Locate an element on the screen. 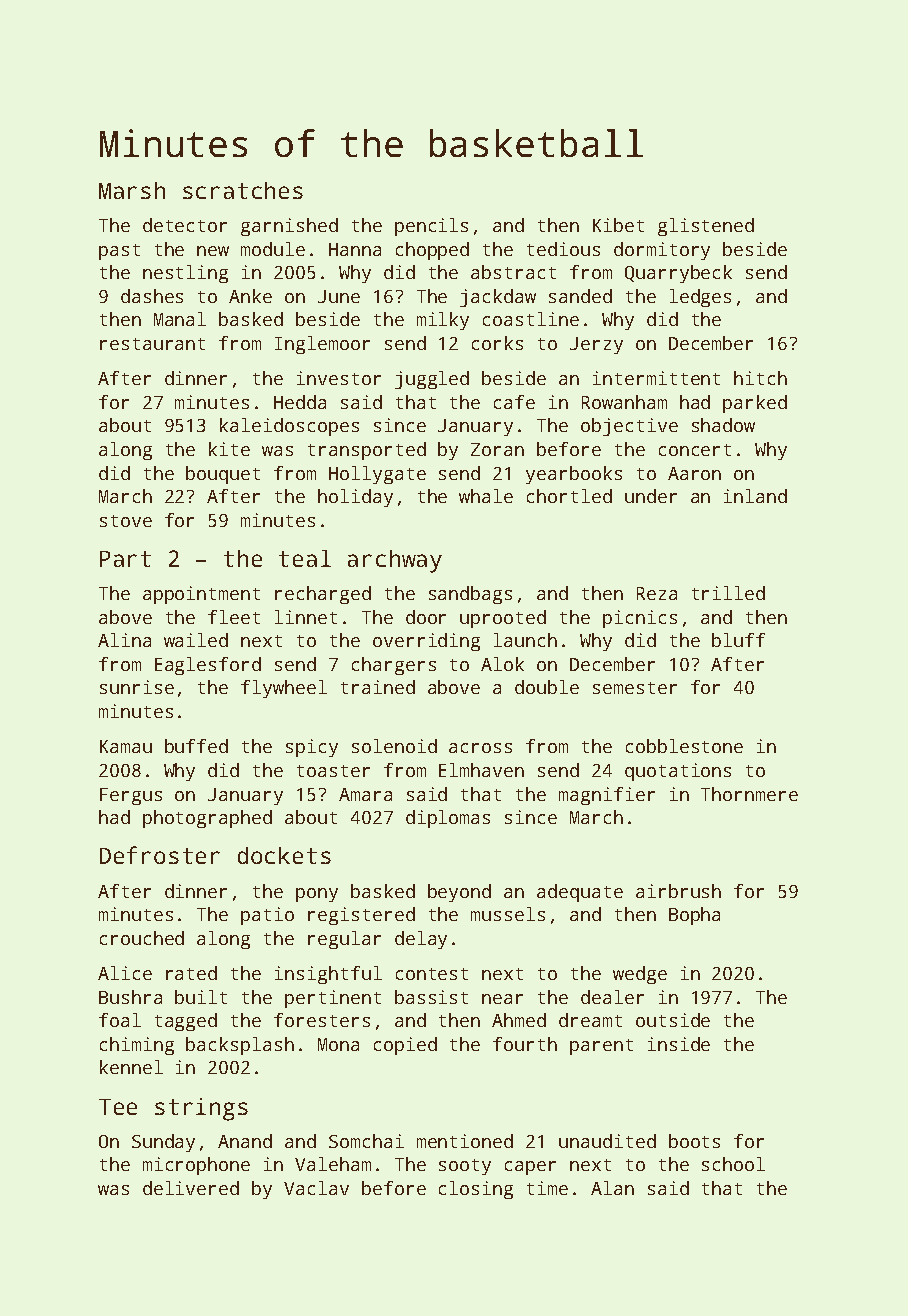  bassist is located at coordinates (431, 997).
